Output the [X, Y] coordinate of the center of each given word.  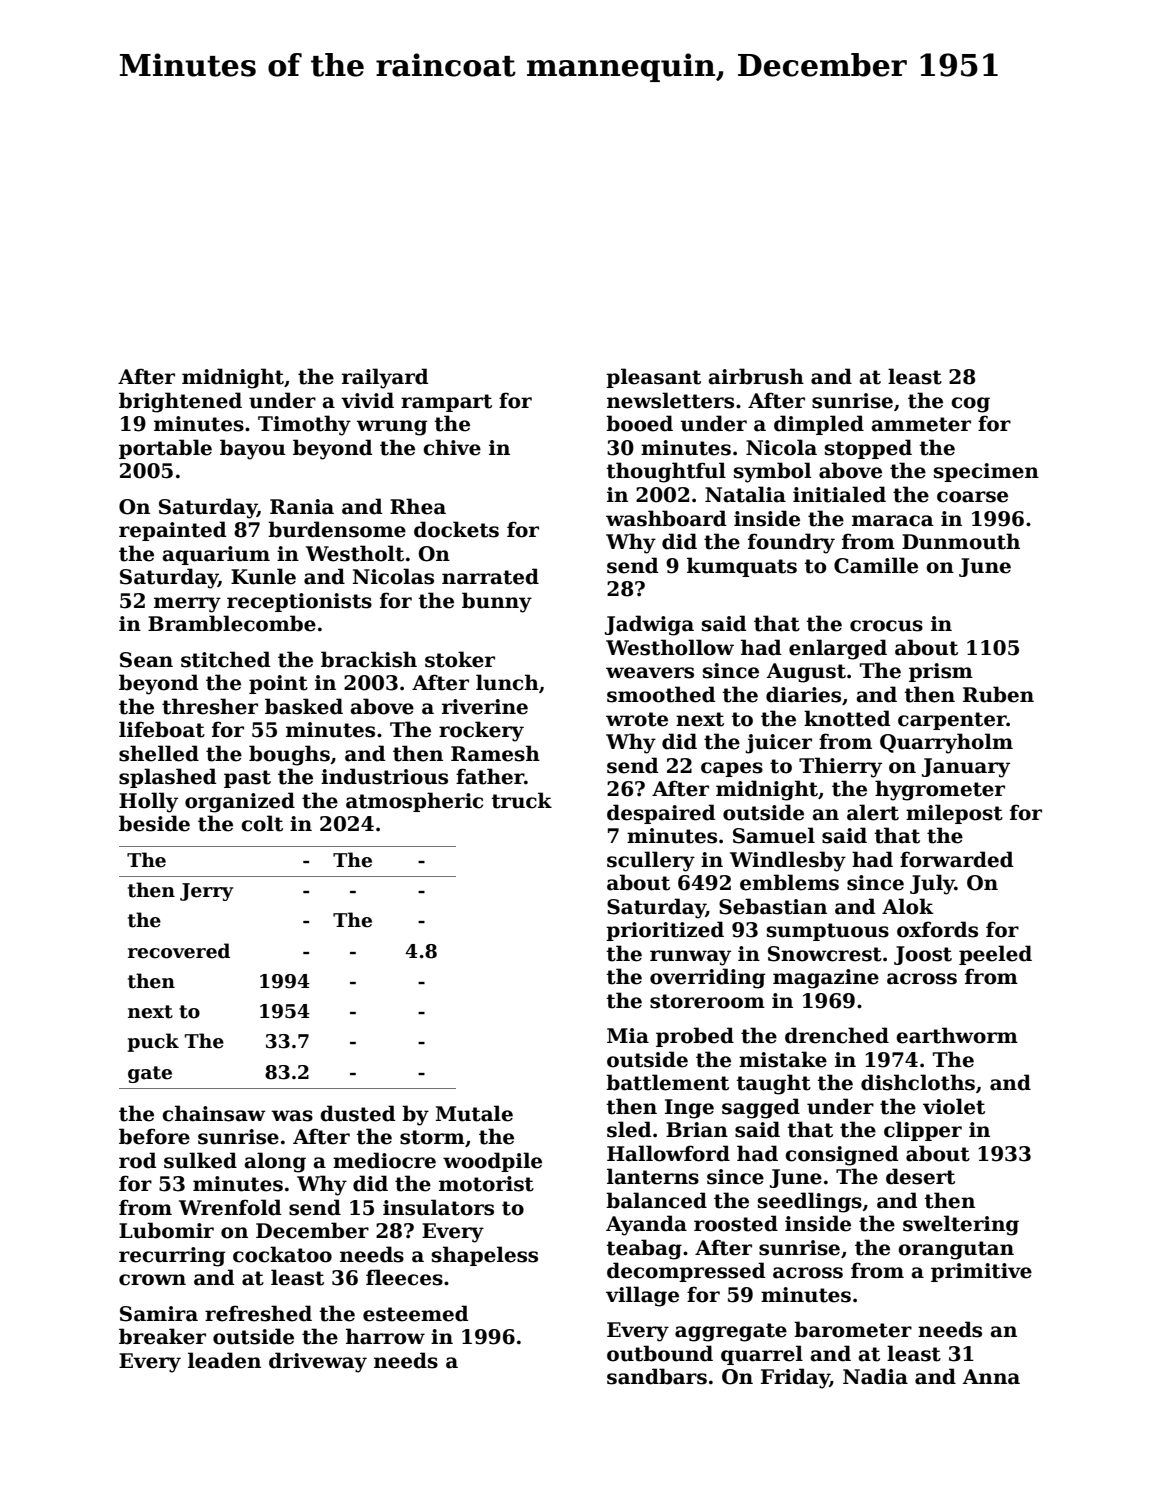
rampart [446, 403]
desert [920, 1176]
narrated [490, 576]
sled [629, 1129]
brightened [180, 402]
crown [152, 1280]
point [278, 684]
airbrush [756, 376]
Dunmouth [961, 541]
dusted [357, 1113]
